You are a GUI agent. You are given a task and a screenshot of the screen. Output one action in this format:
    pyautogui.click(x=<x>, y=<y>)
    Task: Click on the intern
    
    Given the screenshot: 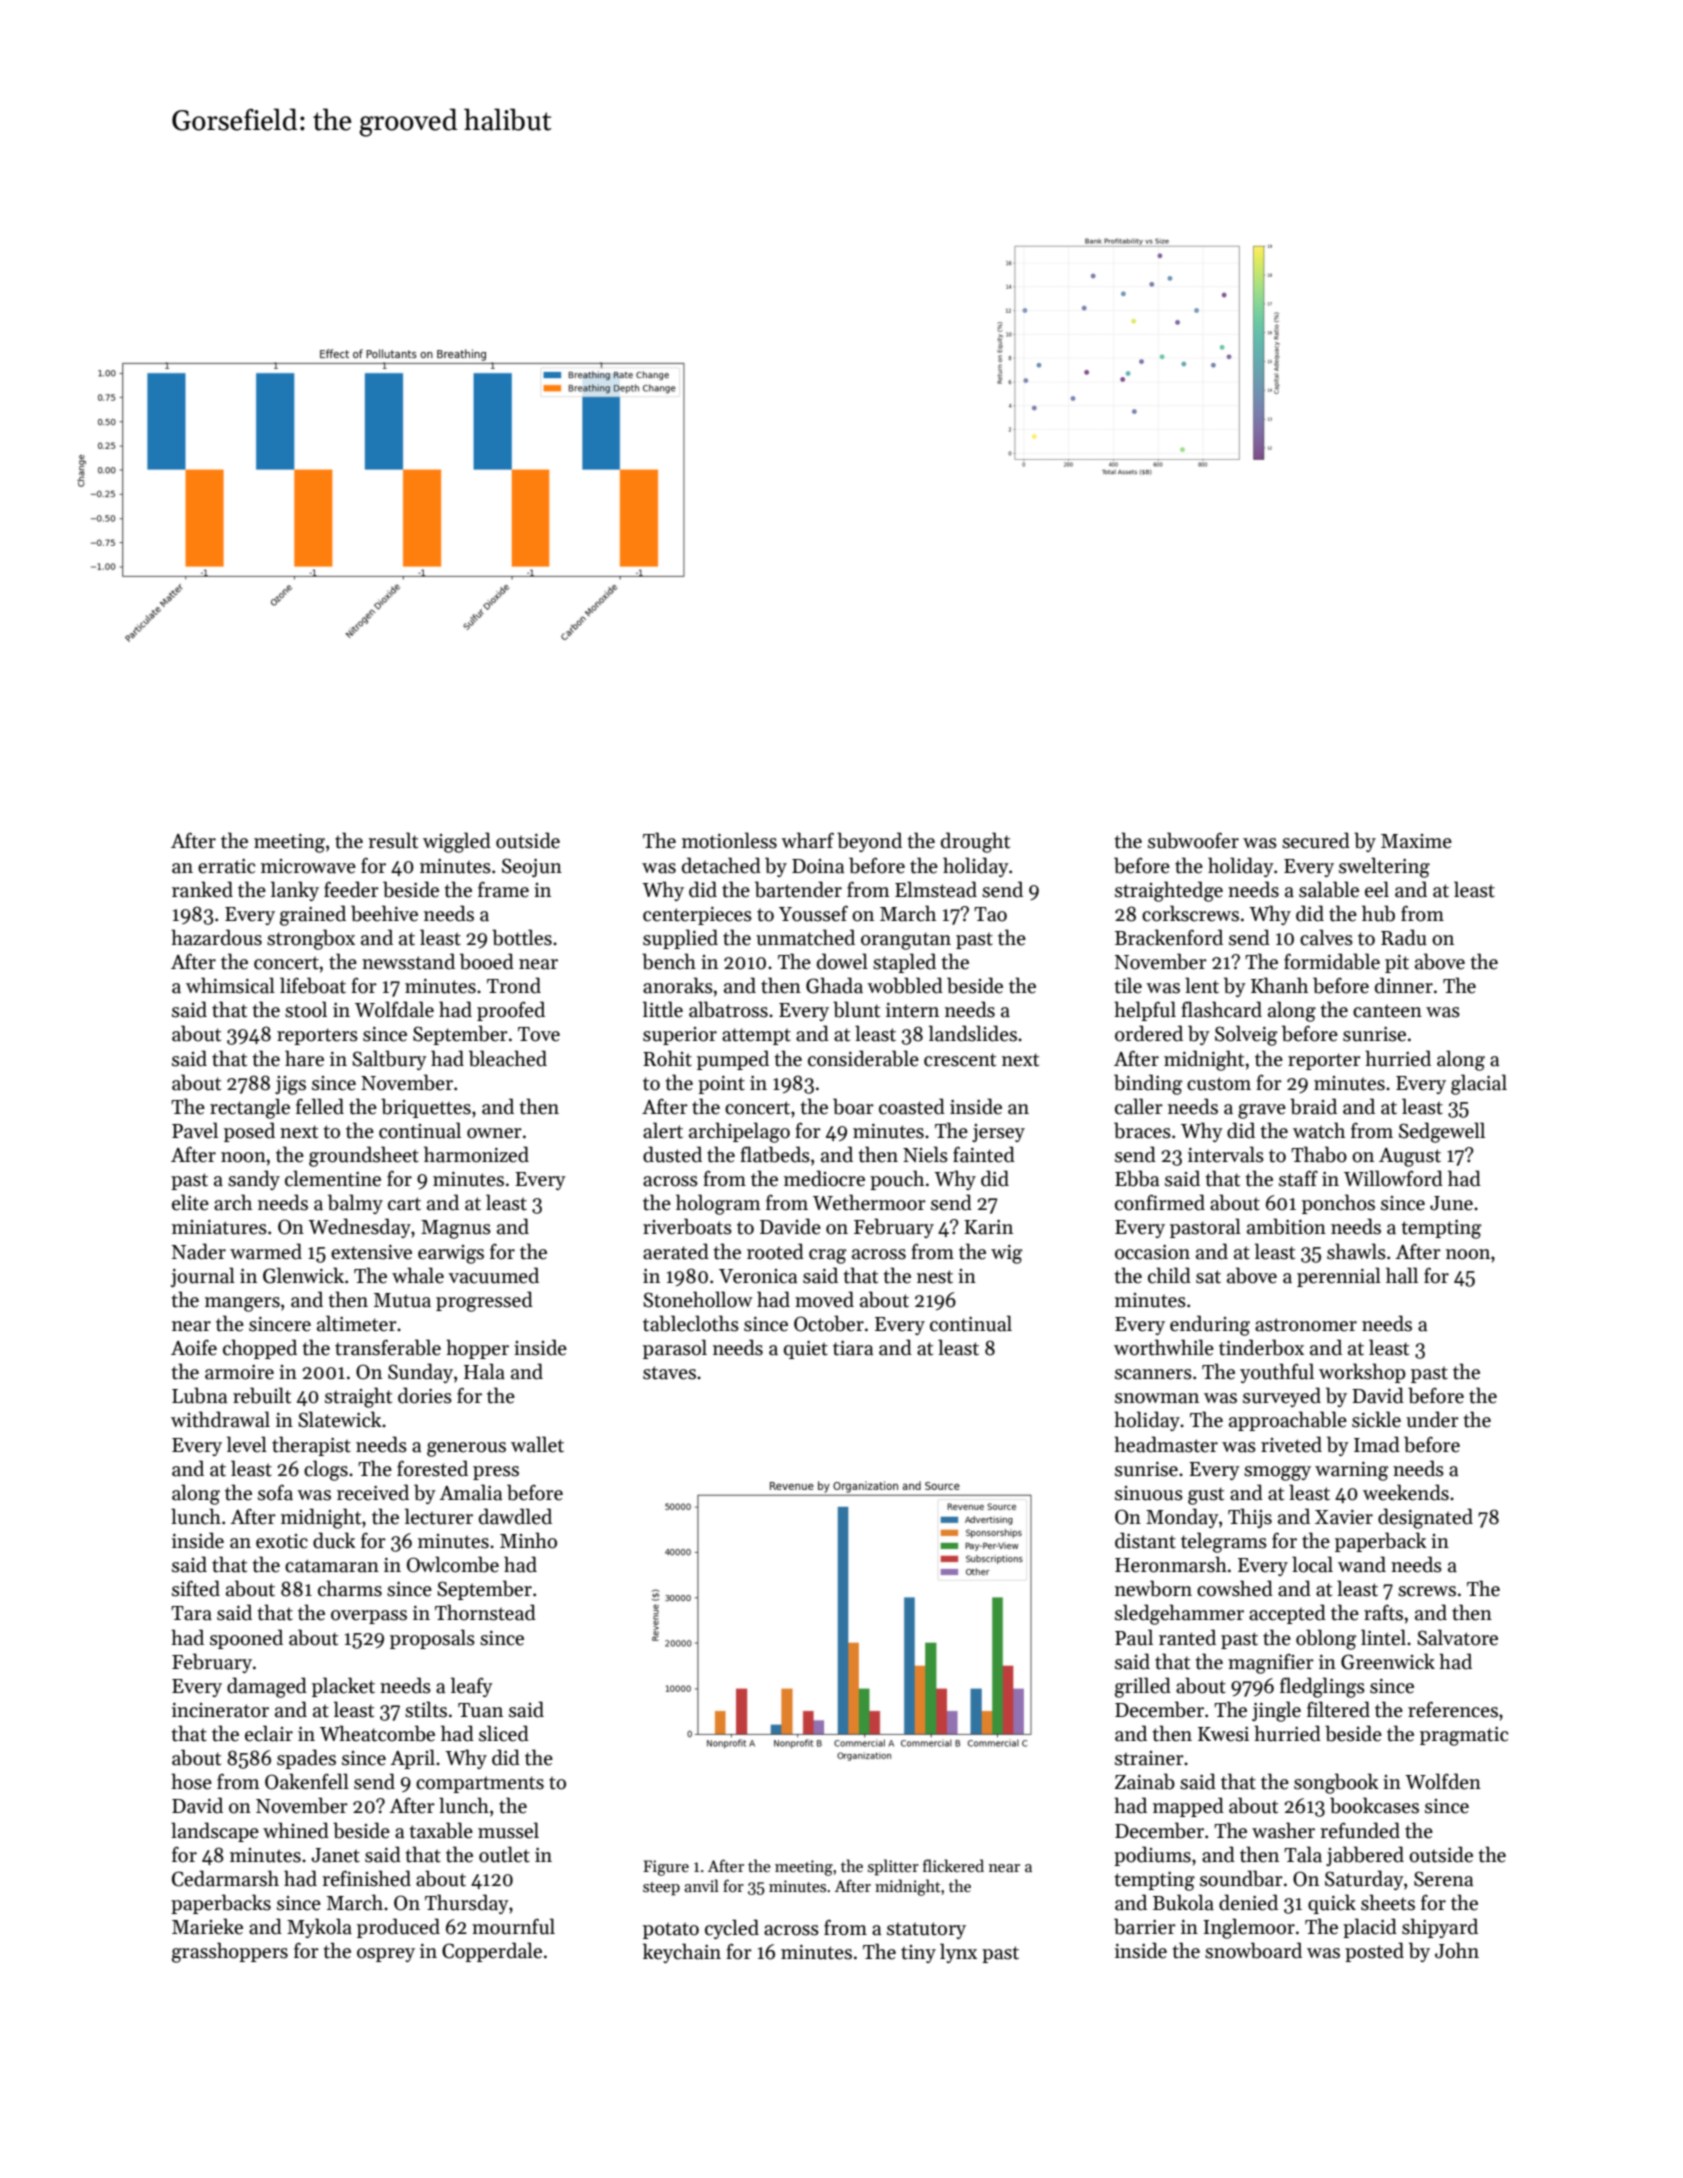 What is the action you would take?
    pyautogui.click(x=912, y=1010)
